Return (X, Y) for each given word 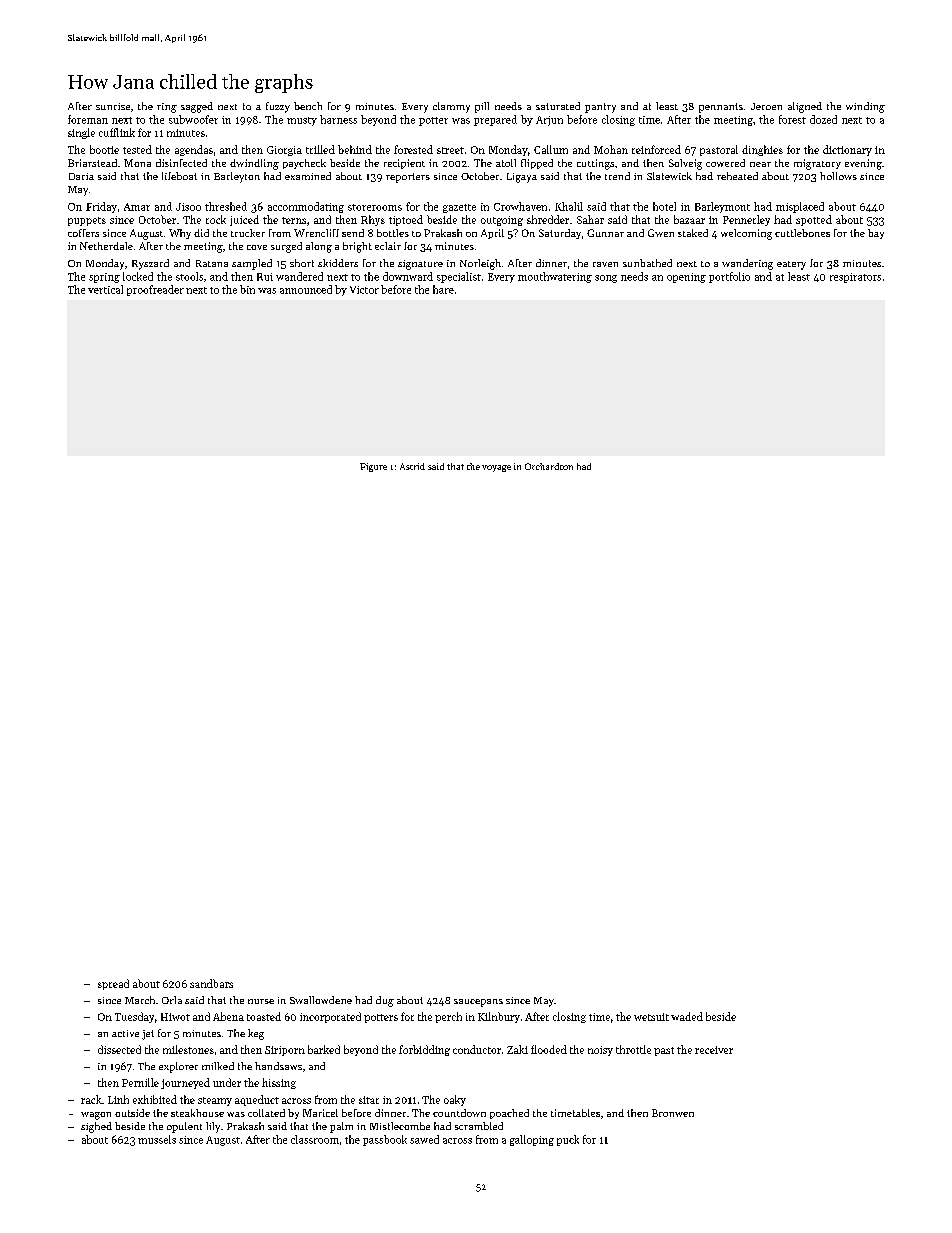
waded (687, 1016)
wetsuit (651, 1017)
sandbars (211, 983)
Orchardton (549, 466)
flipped (537, 164)
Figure (373, 467)
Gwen (661, 233)
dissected (119, 1049)
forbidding (424, 1050)
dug (385, 1001)
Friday (101, 207)
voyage (496, 468)
